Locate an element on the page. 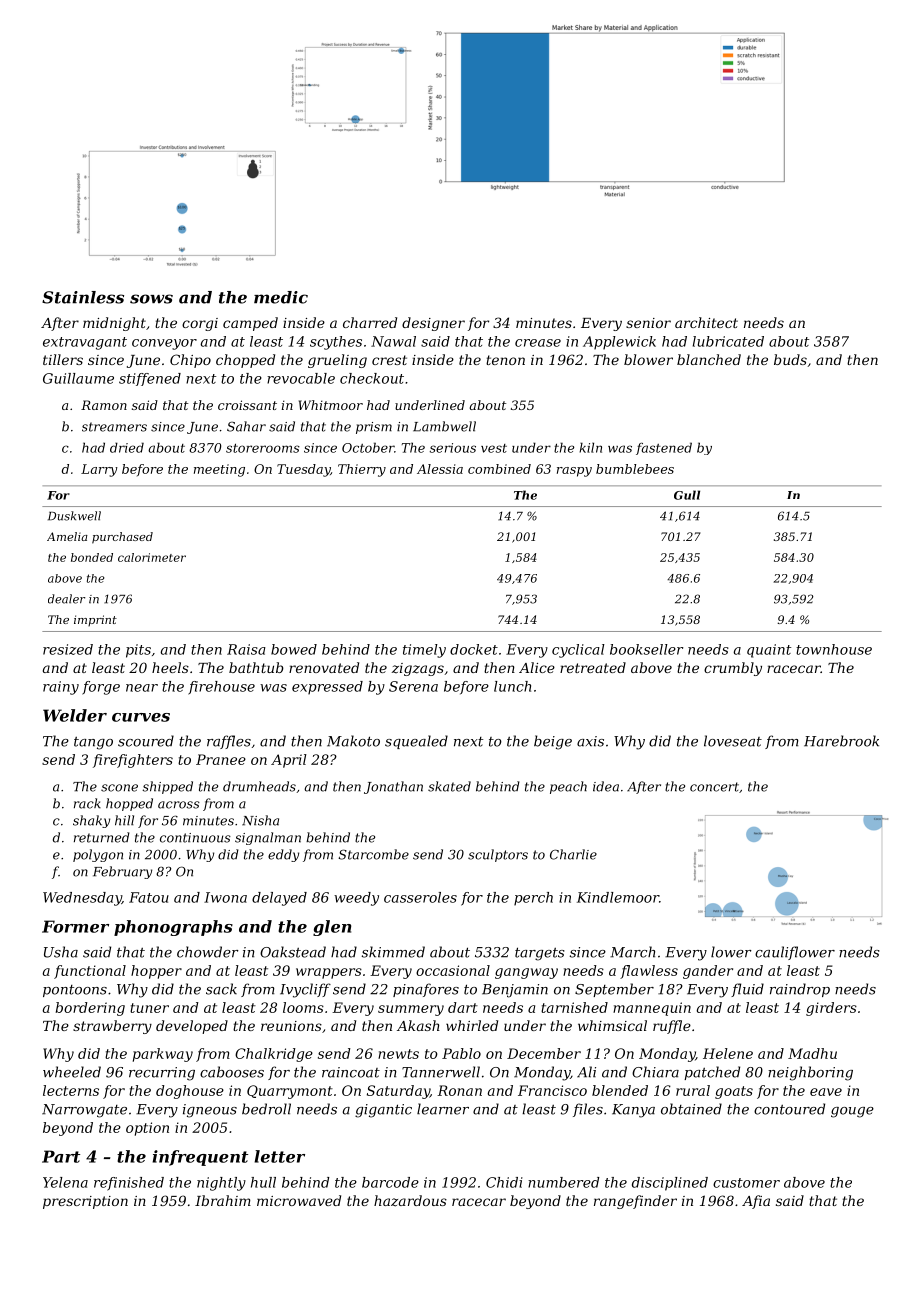 The width and height of the image is (924, 1308). skimmed is located at coordinates (393, 952).
